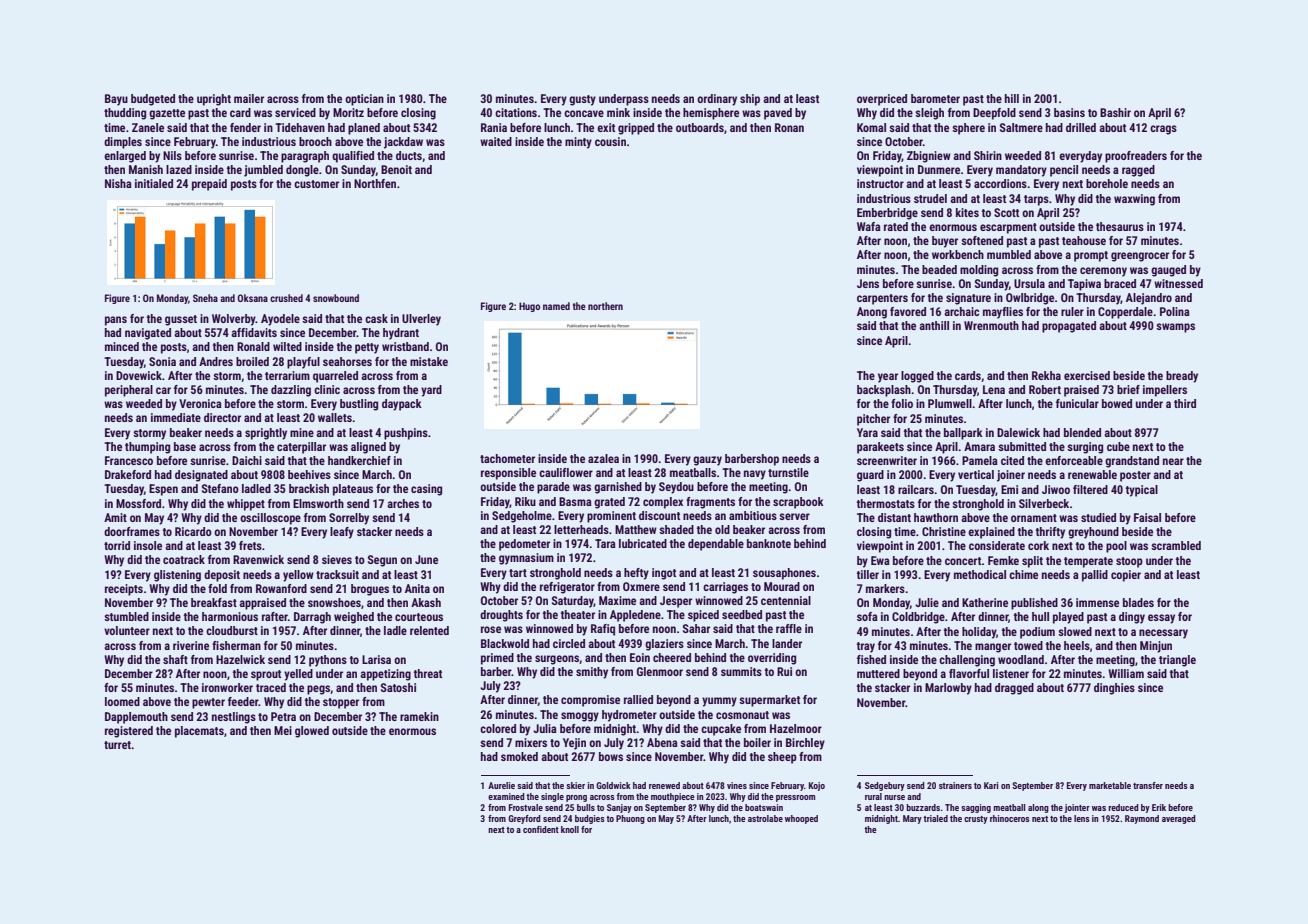  What do you see at coordinates (349, 519) in the screenshot?
I see `Sorrelby` at bounding box center [349, 519].
